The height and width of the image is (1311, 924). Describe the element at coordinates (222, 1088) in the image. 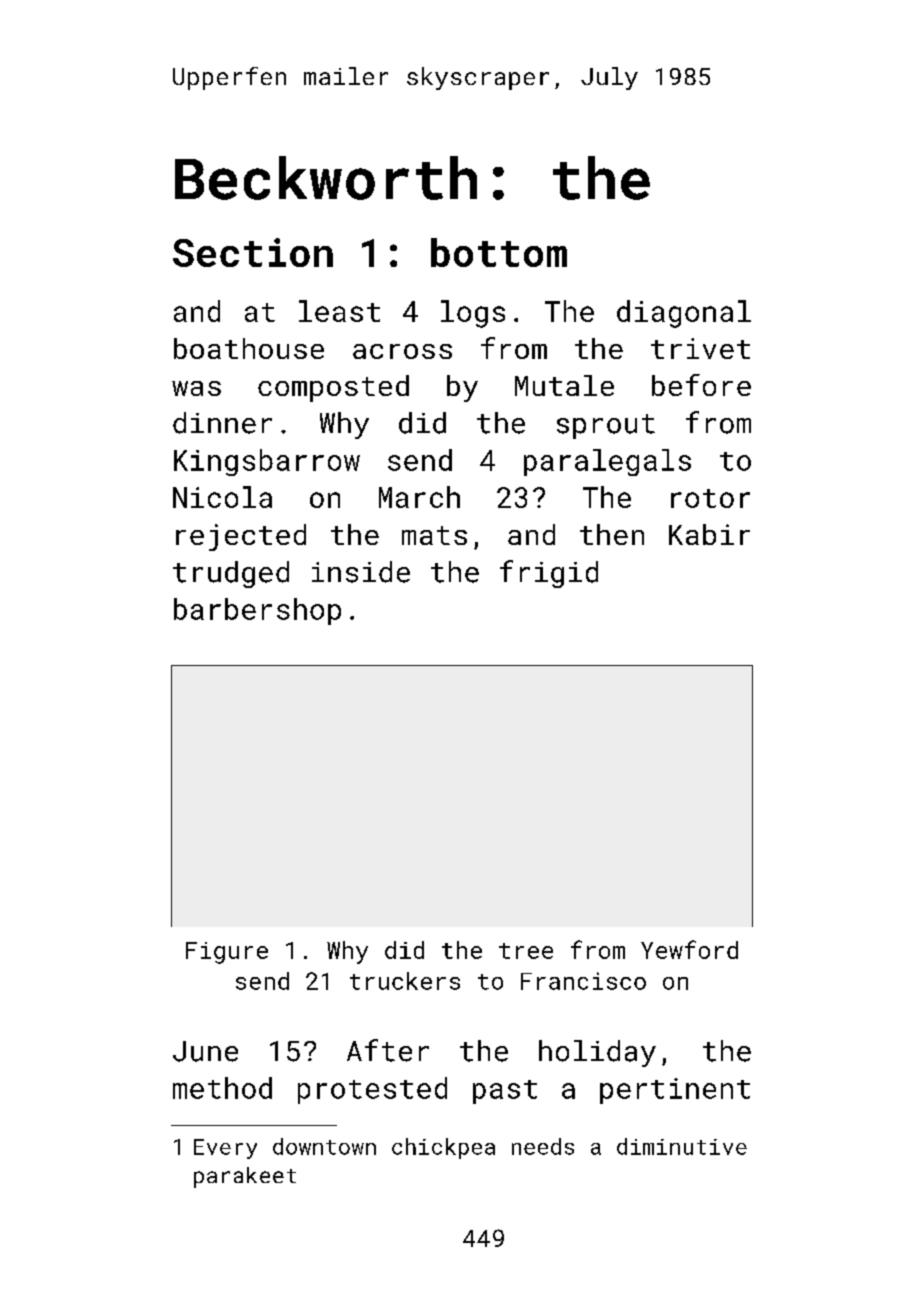

I see `method` at that location.
